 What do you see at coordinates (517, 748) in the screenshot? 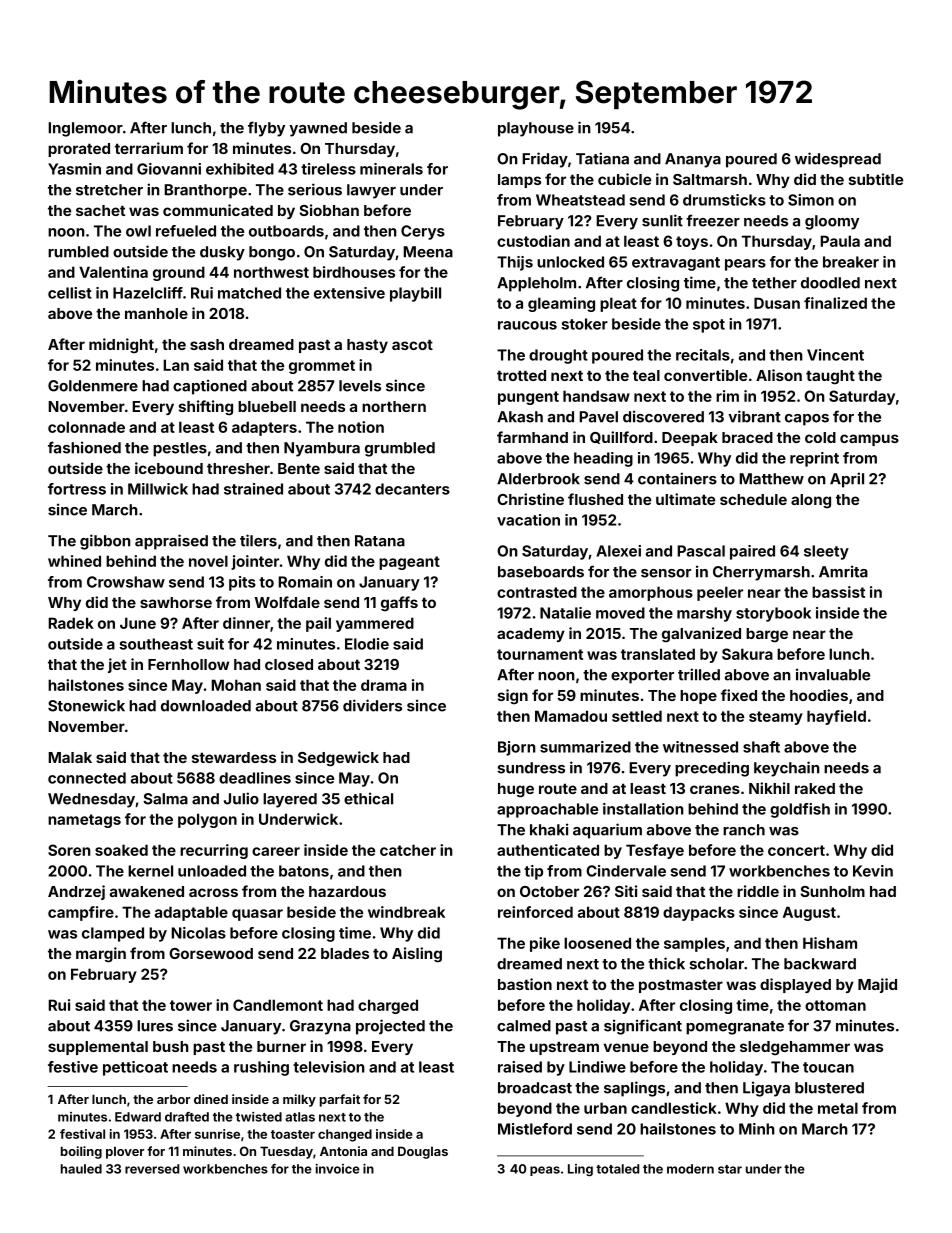
I see `Bjorn` at bounding box center [517, 748].
